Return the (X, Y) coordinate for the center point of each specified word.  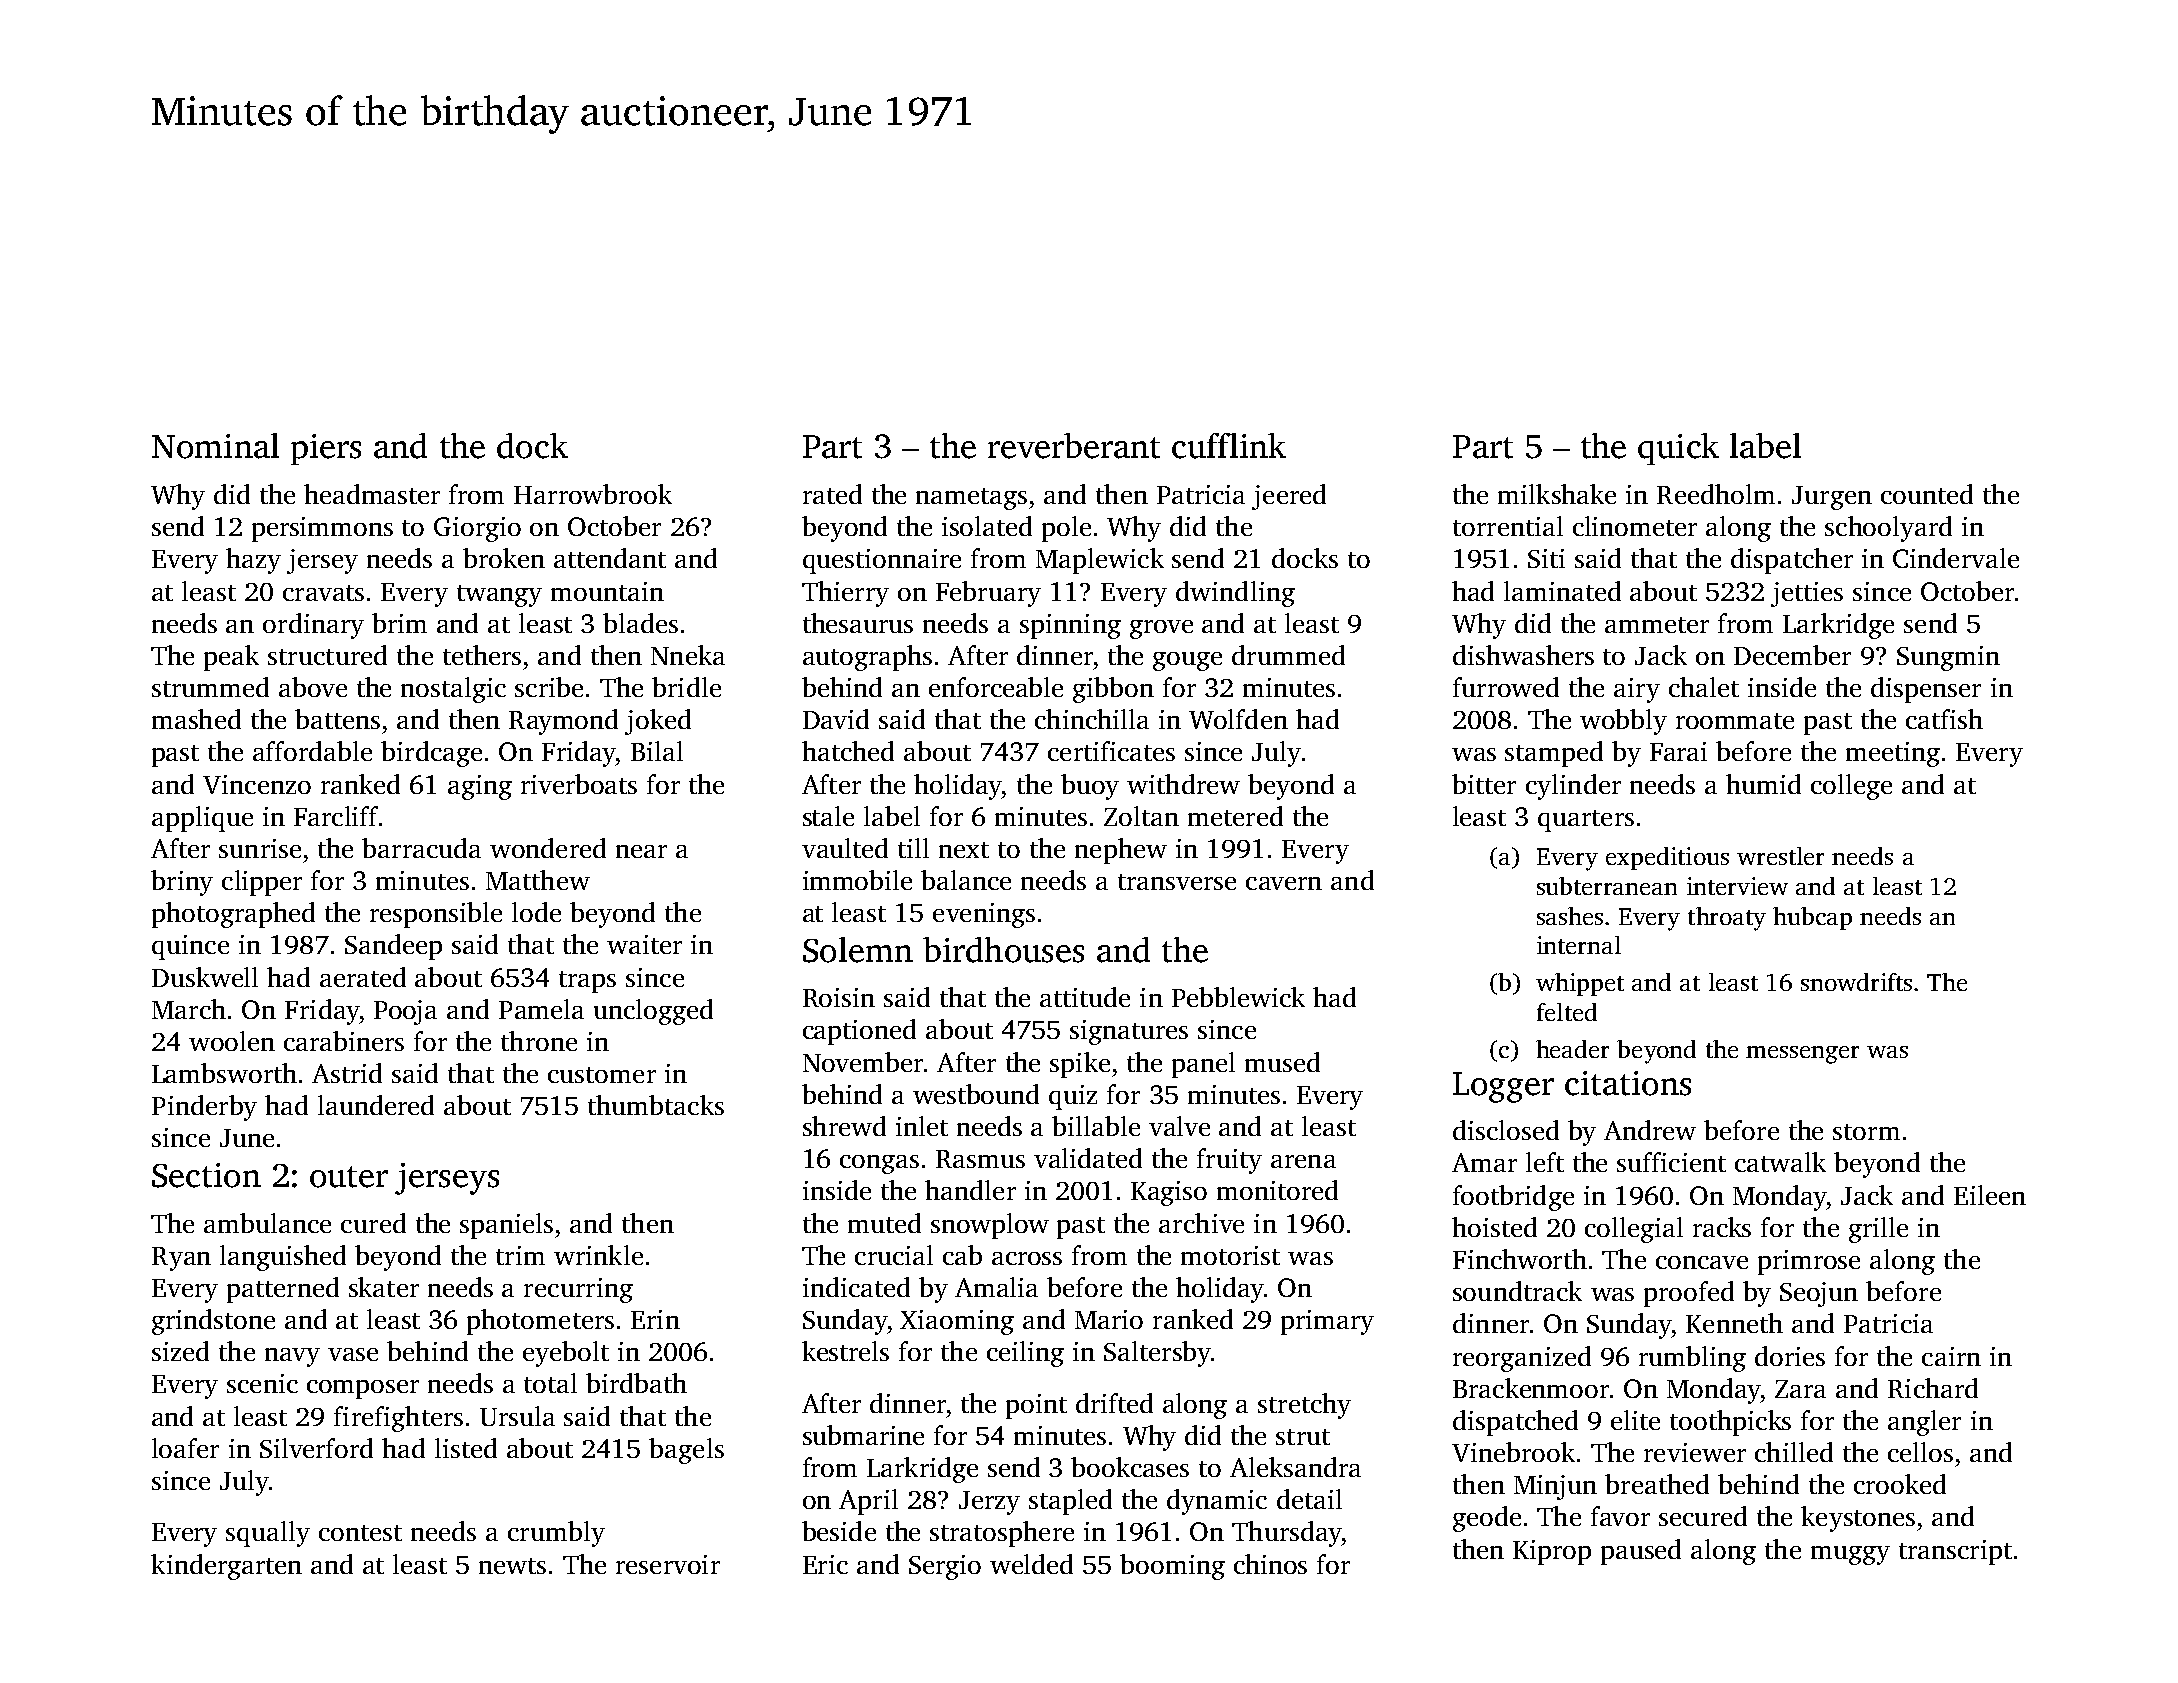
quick (1678, 449)
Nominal (215, 446)
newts (512, 1566)
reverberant (1074, 446)
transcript (1955, 1552)
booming (1172, 1567)
